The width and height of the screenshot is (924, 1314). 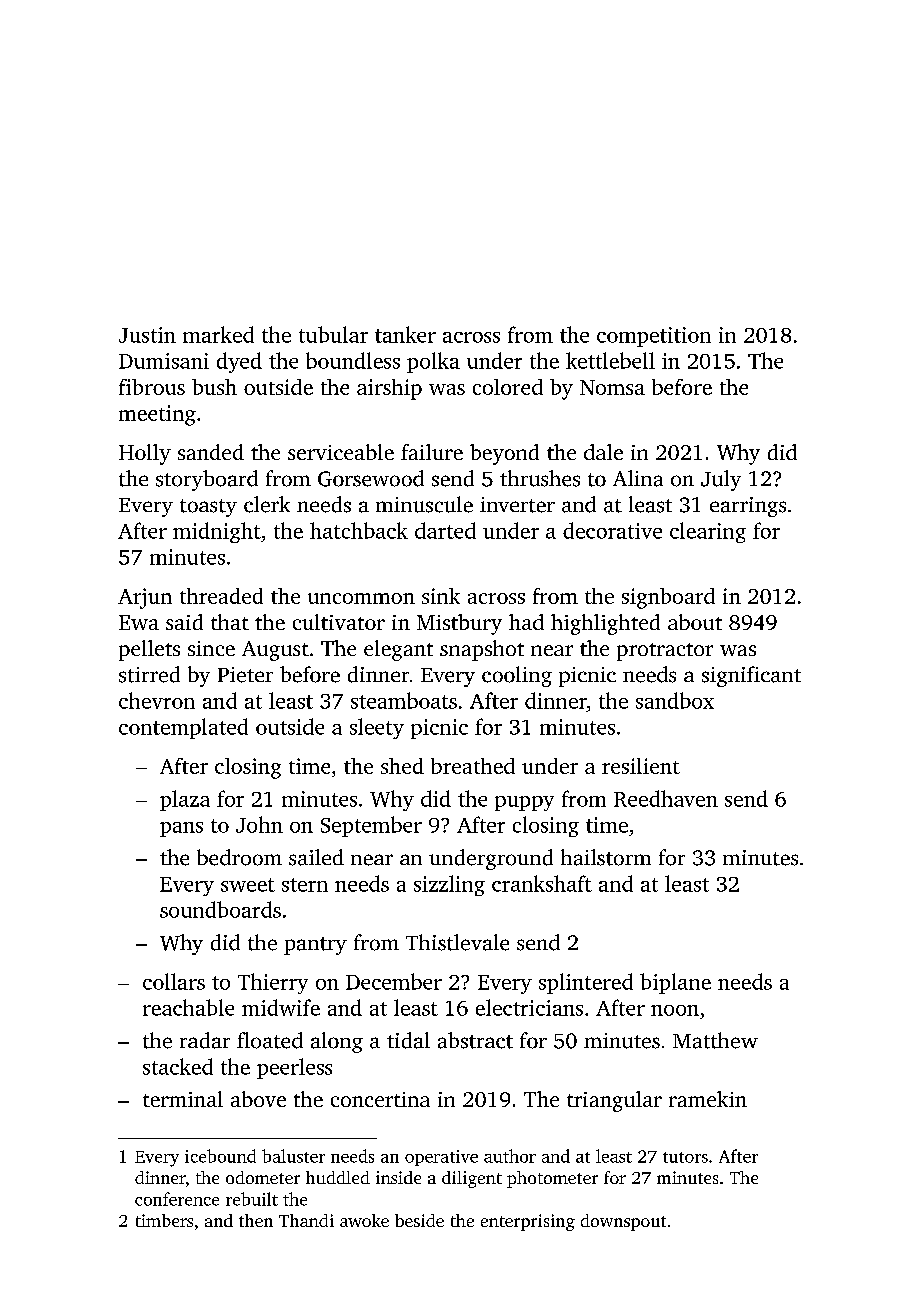 What do you see at coordinates (408, 1040) in the screenshot?
I see `tidal` at bounding box center [408, 1040].
